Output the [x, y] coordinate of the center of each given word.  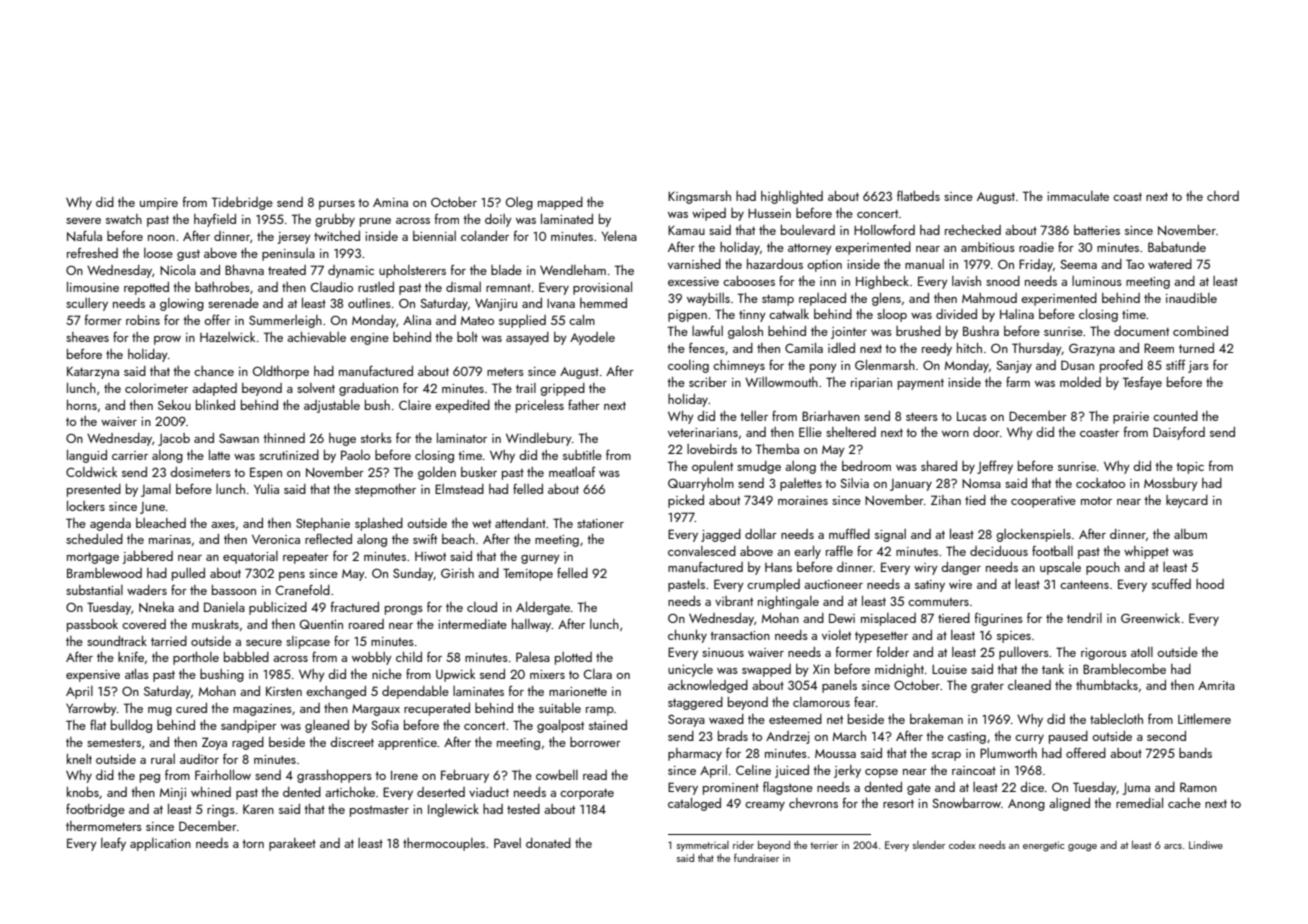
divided [956, 314]
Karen [258, 809]
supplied [522, 321]
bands [1195, 753]
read [595, 775]
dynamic [351, 271]
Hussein [769, 213]
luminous [1097, 281]
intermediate [472, 624]
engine [369, 339]
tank [1053, 669]
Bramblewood [104, 573]
